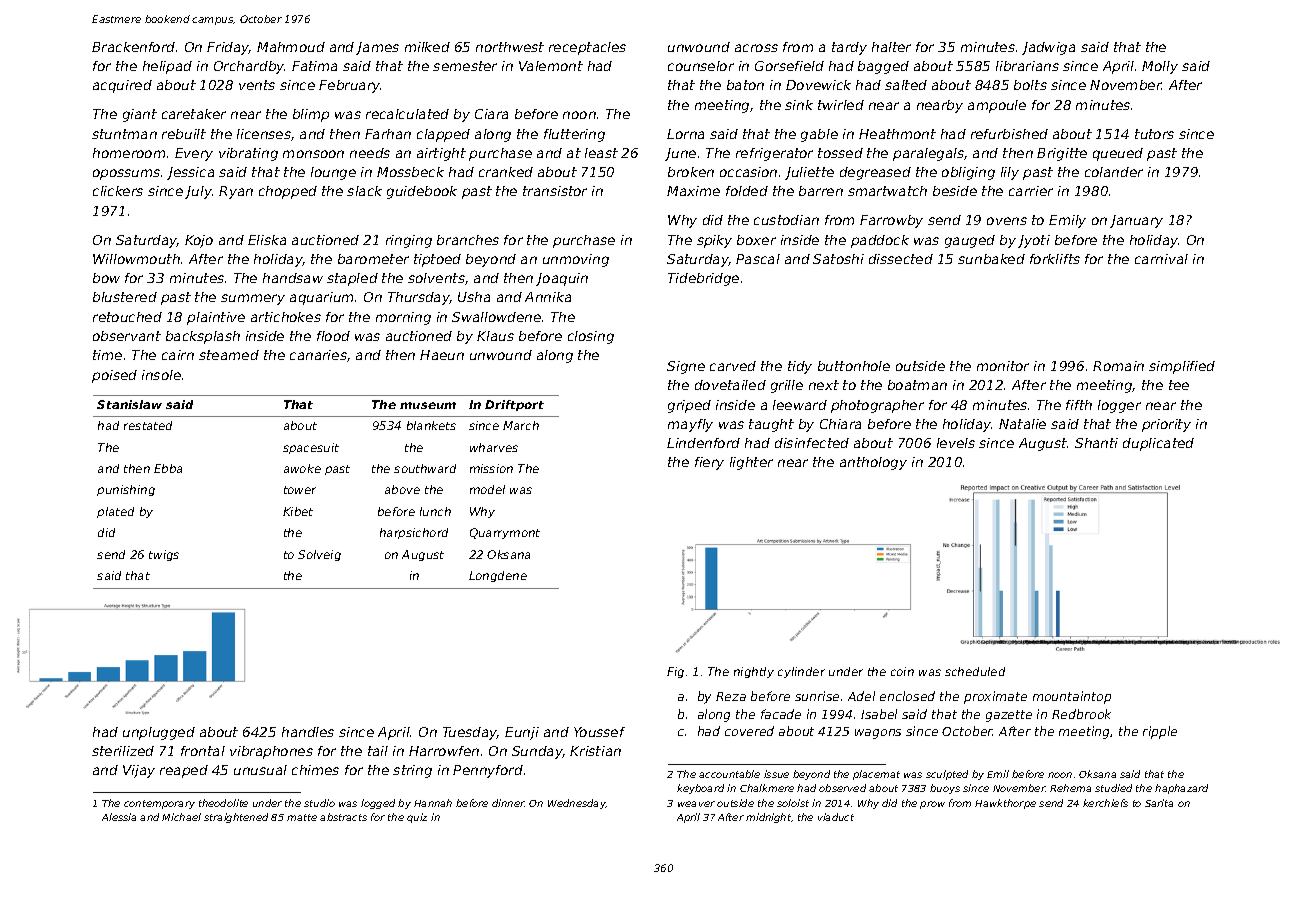 This screenshot has height=924, width=1308. Describe the element at coordinates (498, 576) in the screenshot. I see `Longdene` at that location.
